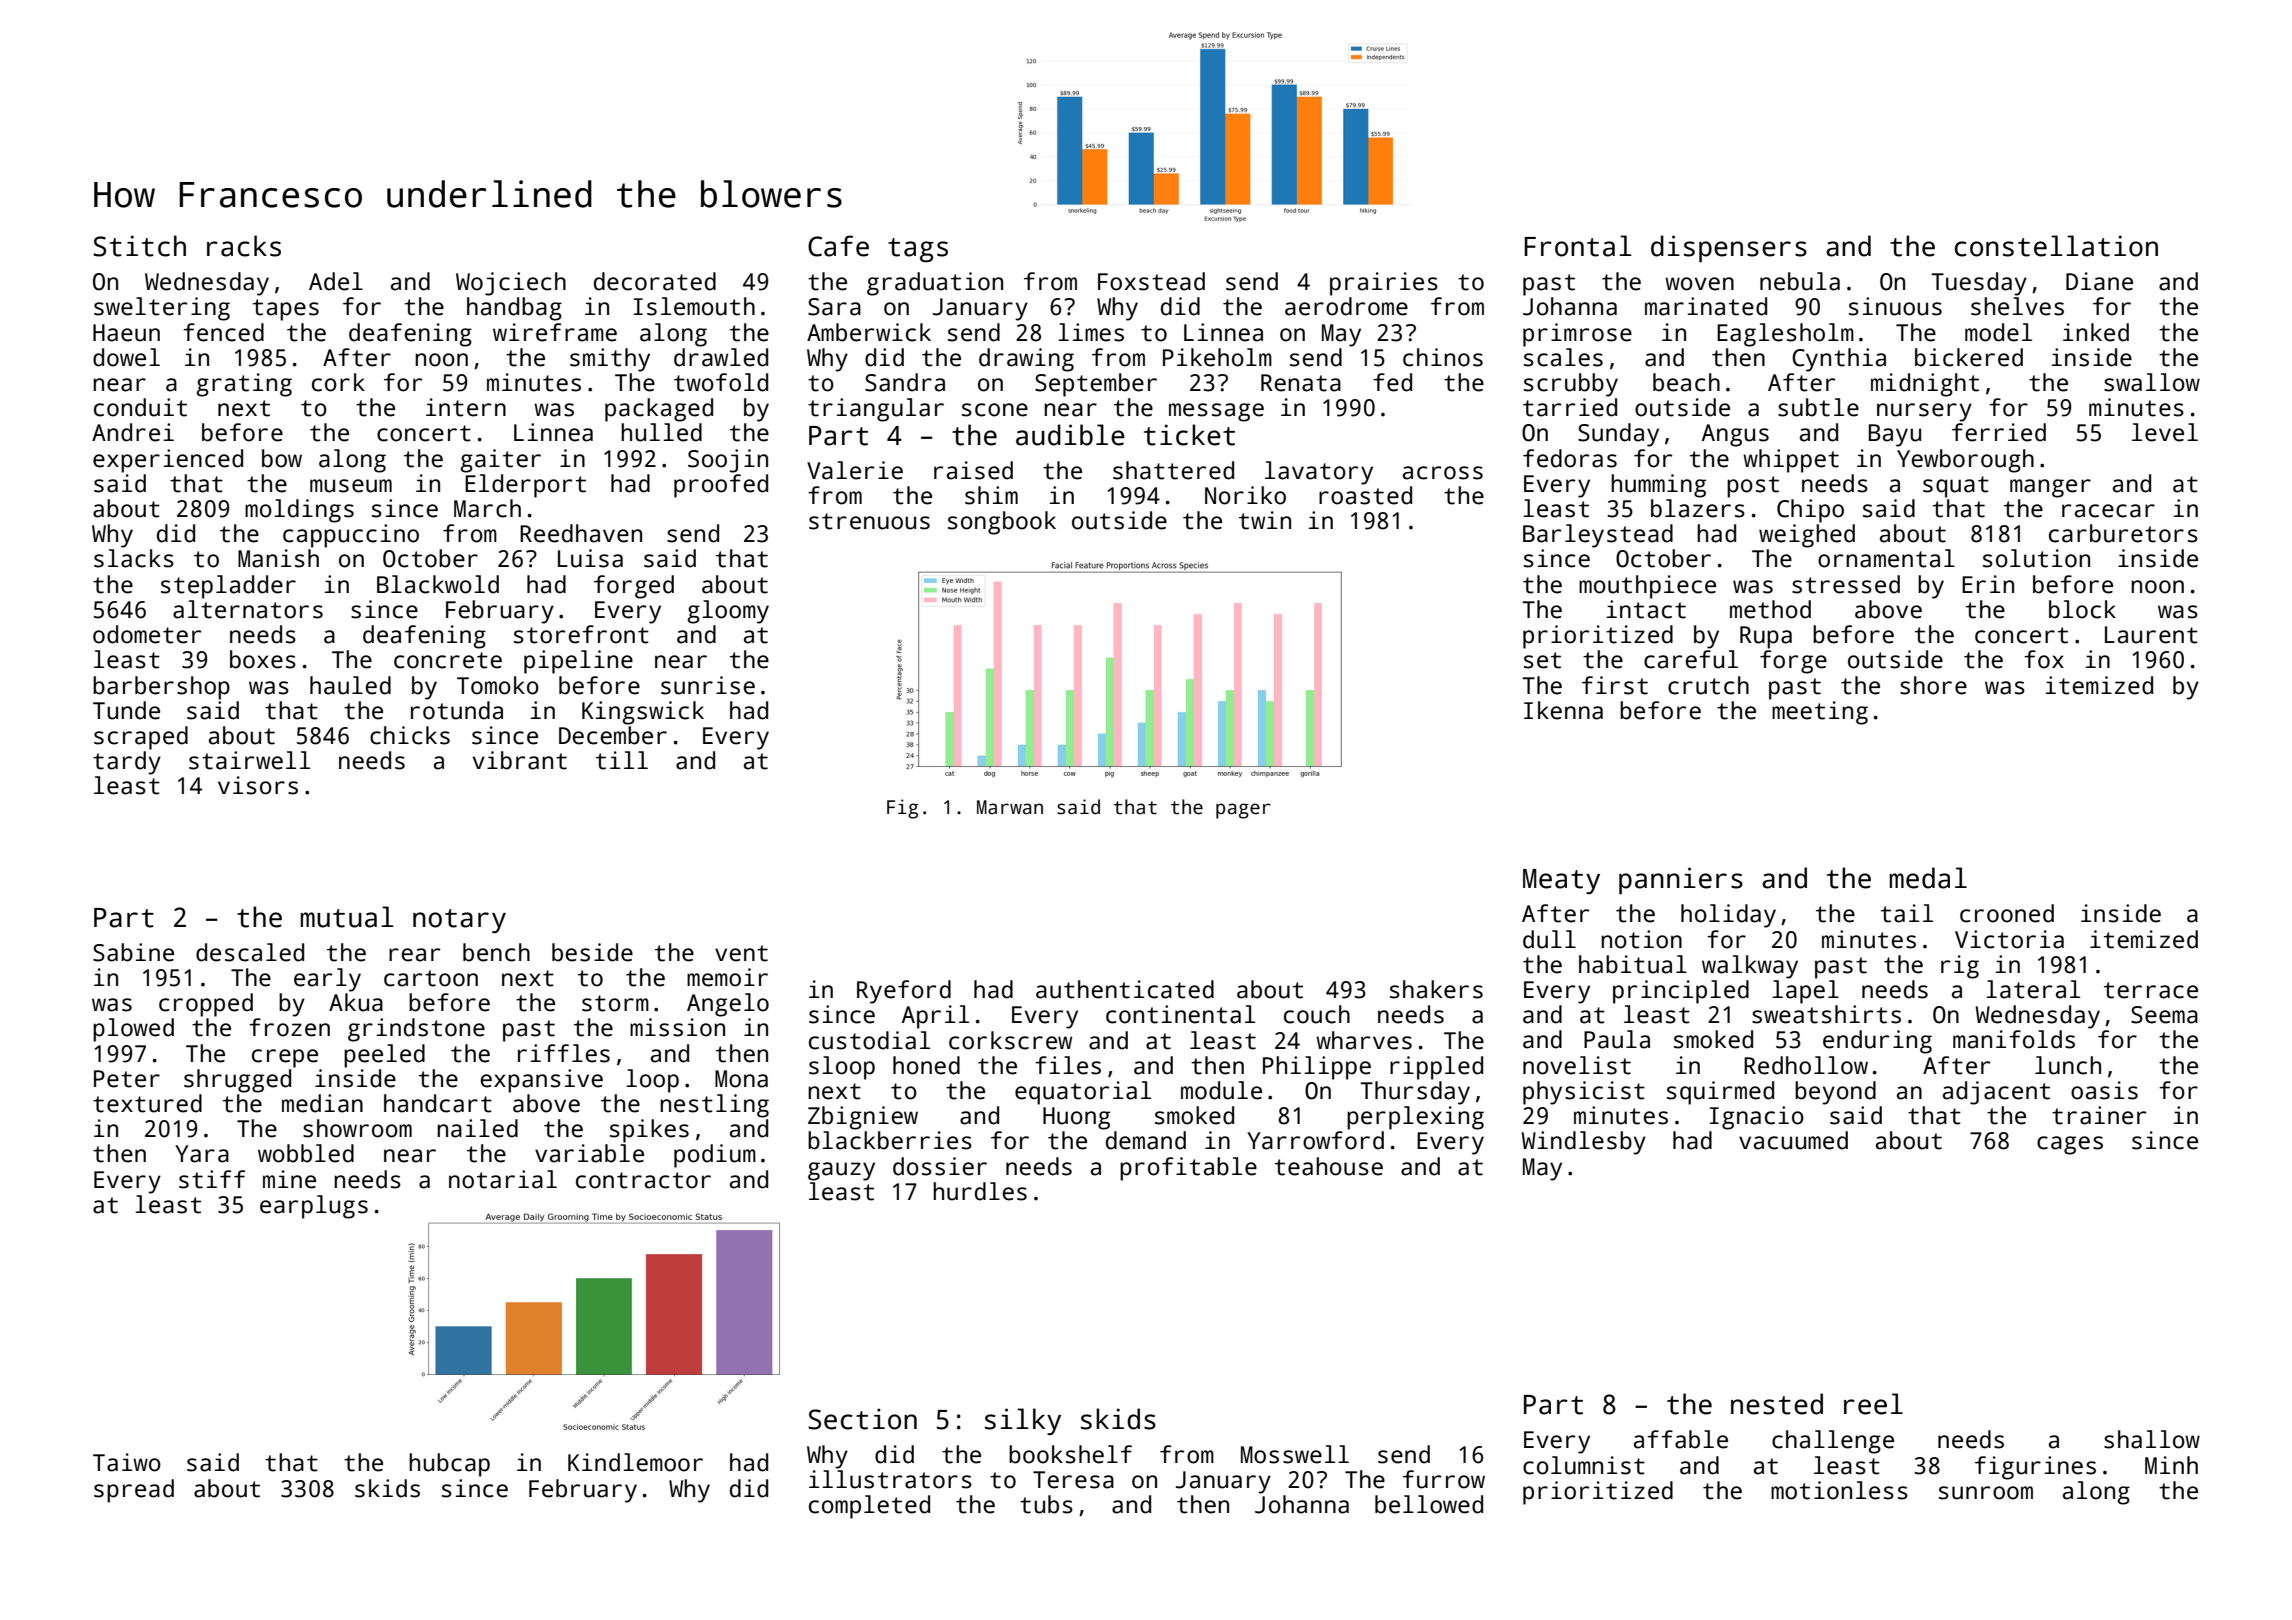  What do you see at coordinates (1010, 807) in the page?
I see `Marwan` at bounding box center [1010, 807].
